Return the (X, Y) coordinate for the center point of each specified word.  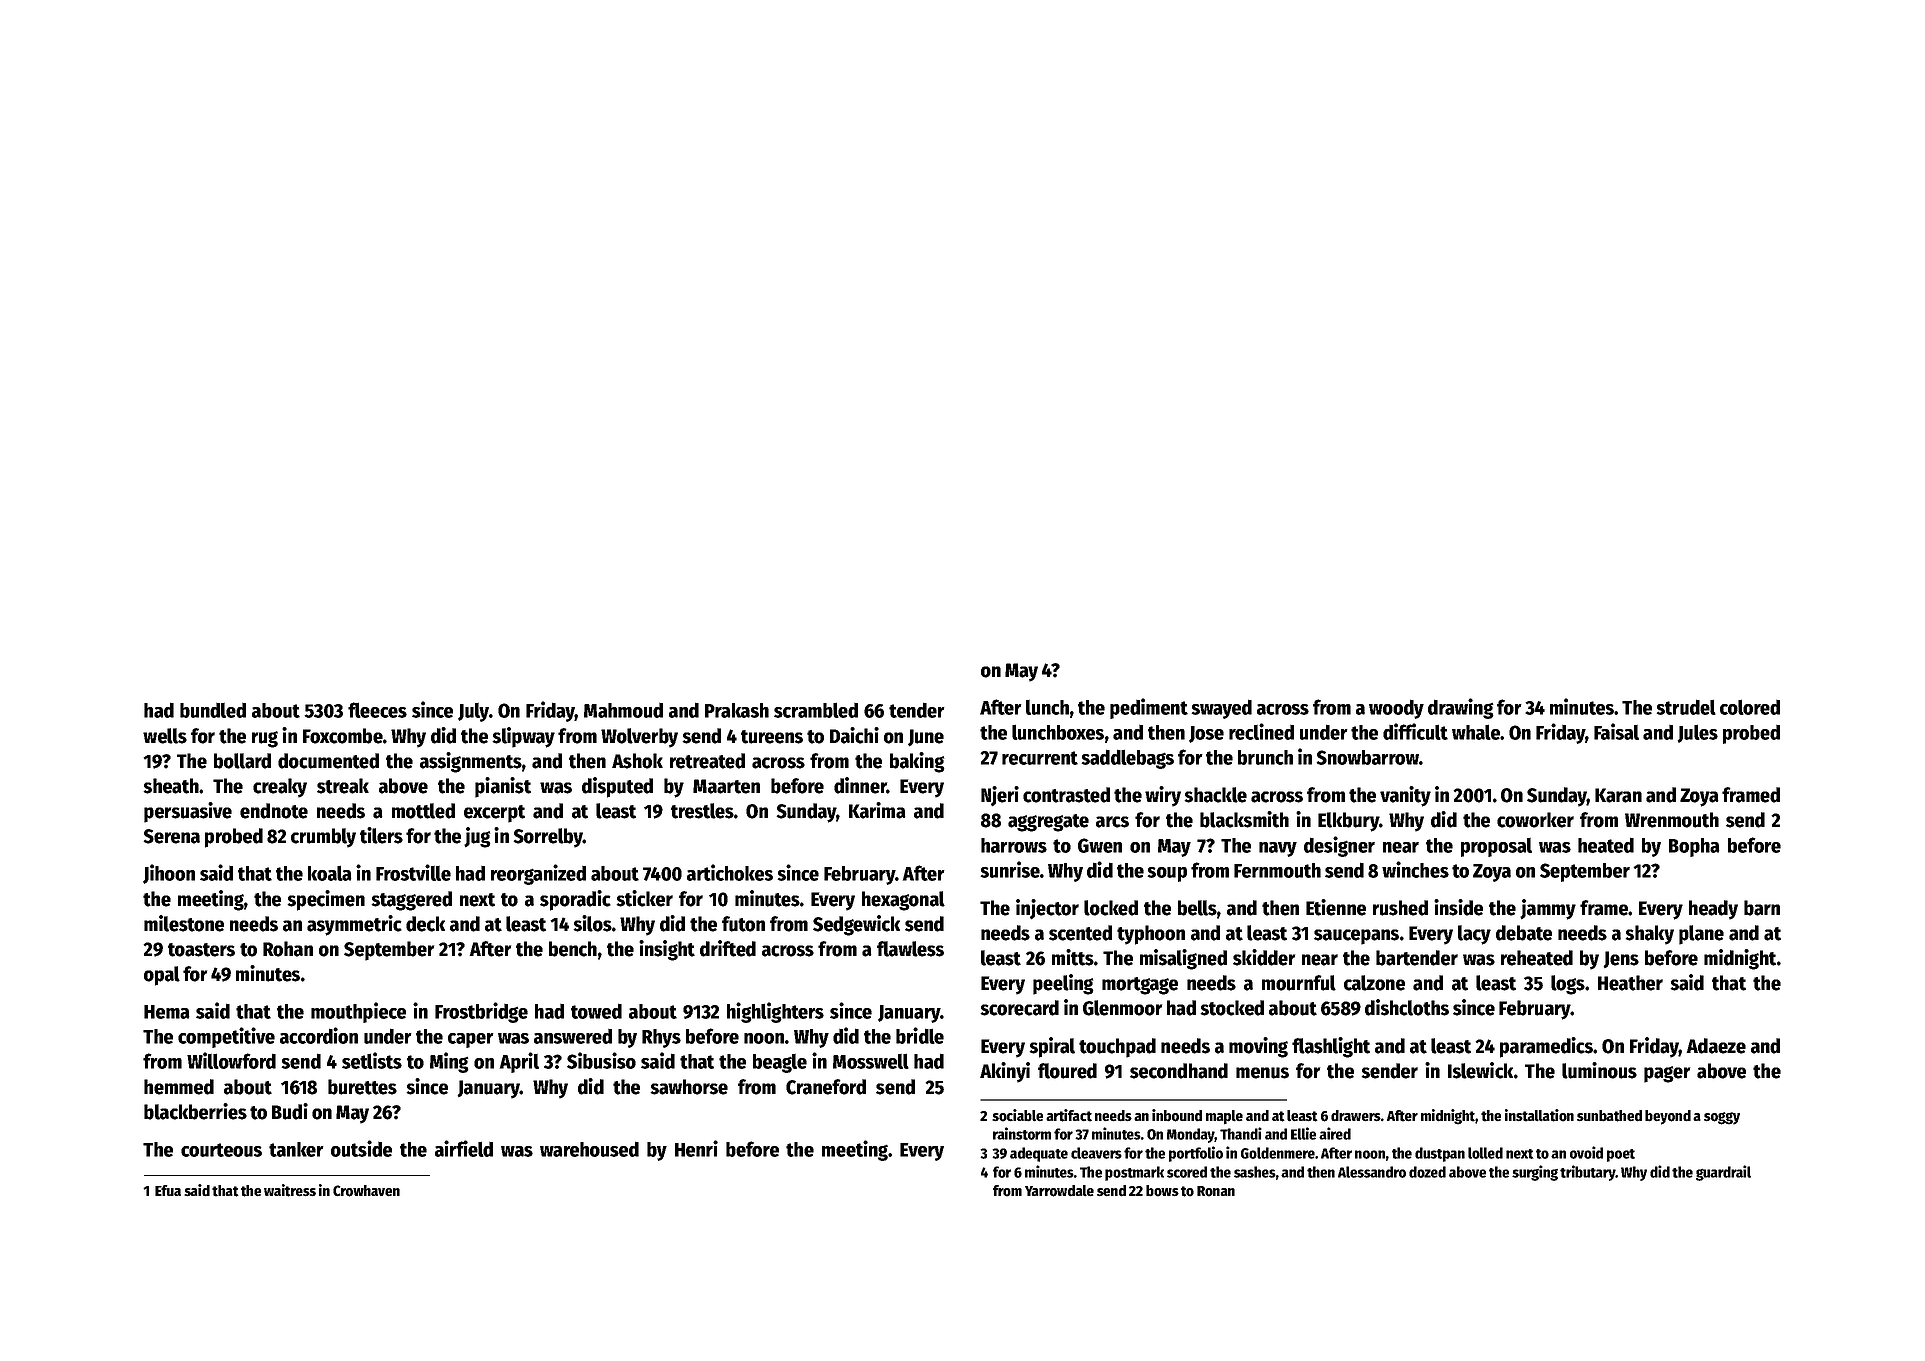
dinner (860, 785)
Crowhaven (366, 1191)
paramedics (1547, 1047)
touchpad (1117, 1048)
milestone (184, 923)
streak (343, 786)
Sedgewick (856, 925)
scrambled (816, 710)
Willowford (231, 1060)
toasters (201, 950)
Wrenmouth (1672, 820)
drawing (1461, 708)
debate (1524, 933)
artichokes (730, 872)
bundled (213, 710)
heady (1713, 910)
